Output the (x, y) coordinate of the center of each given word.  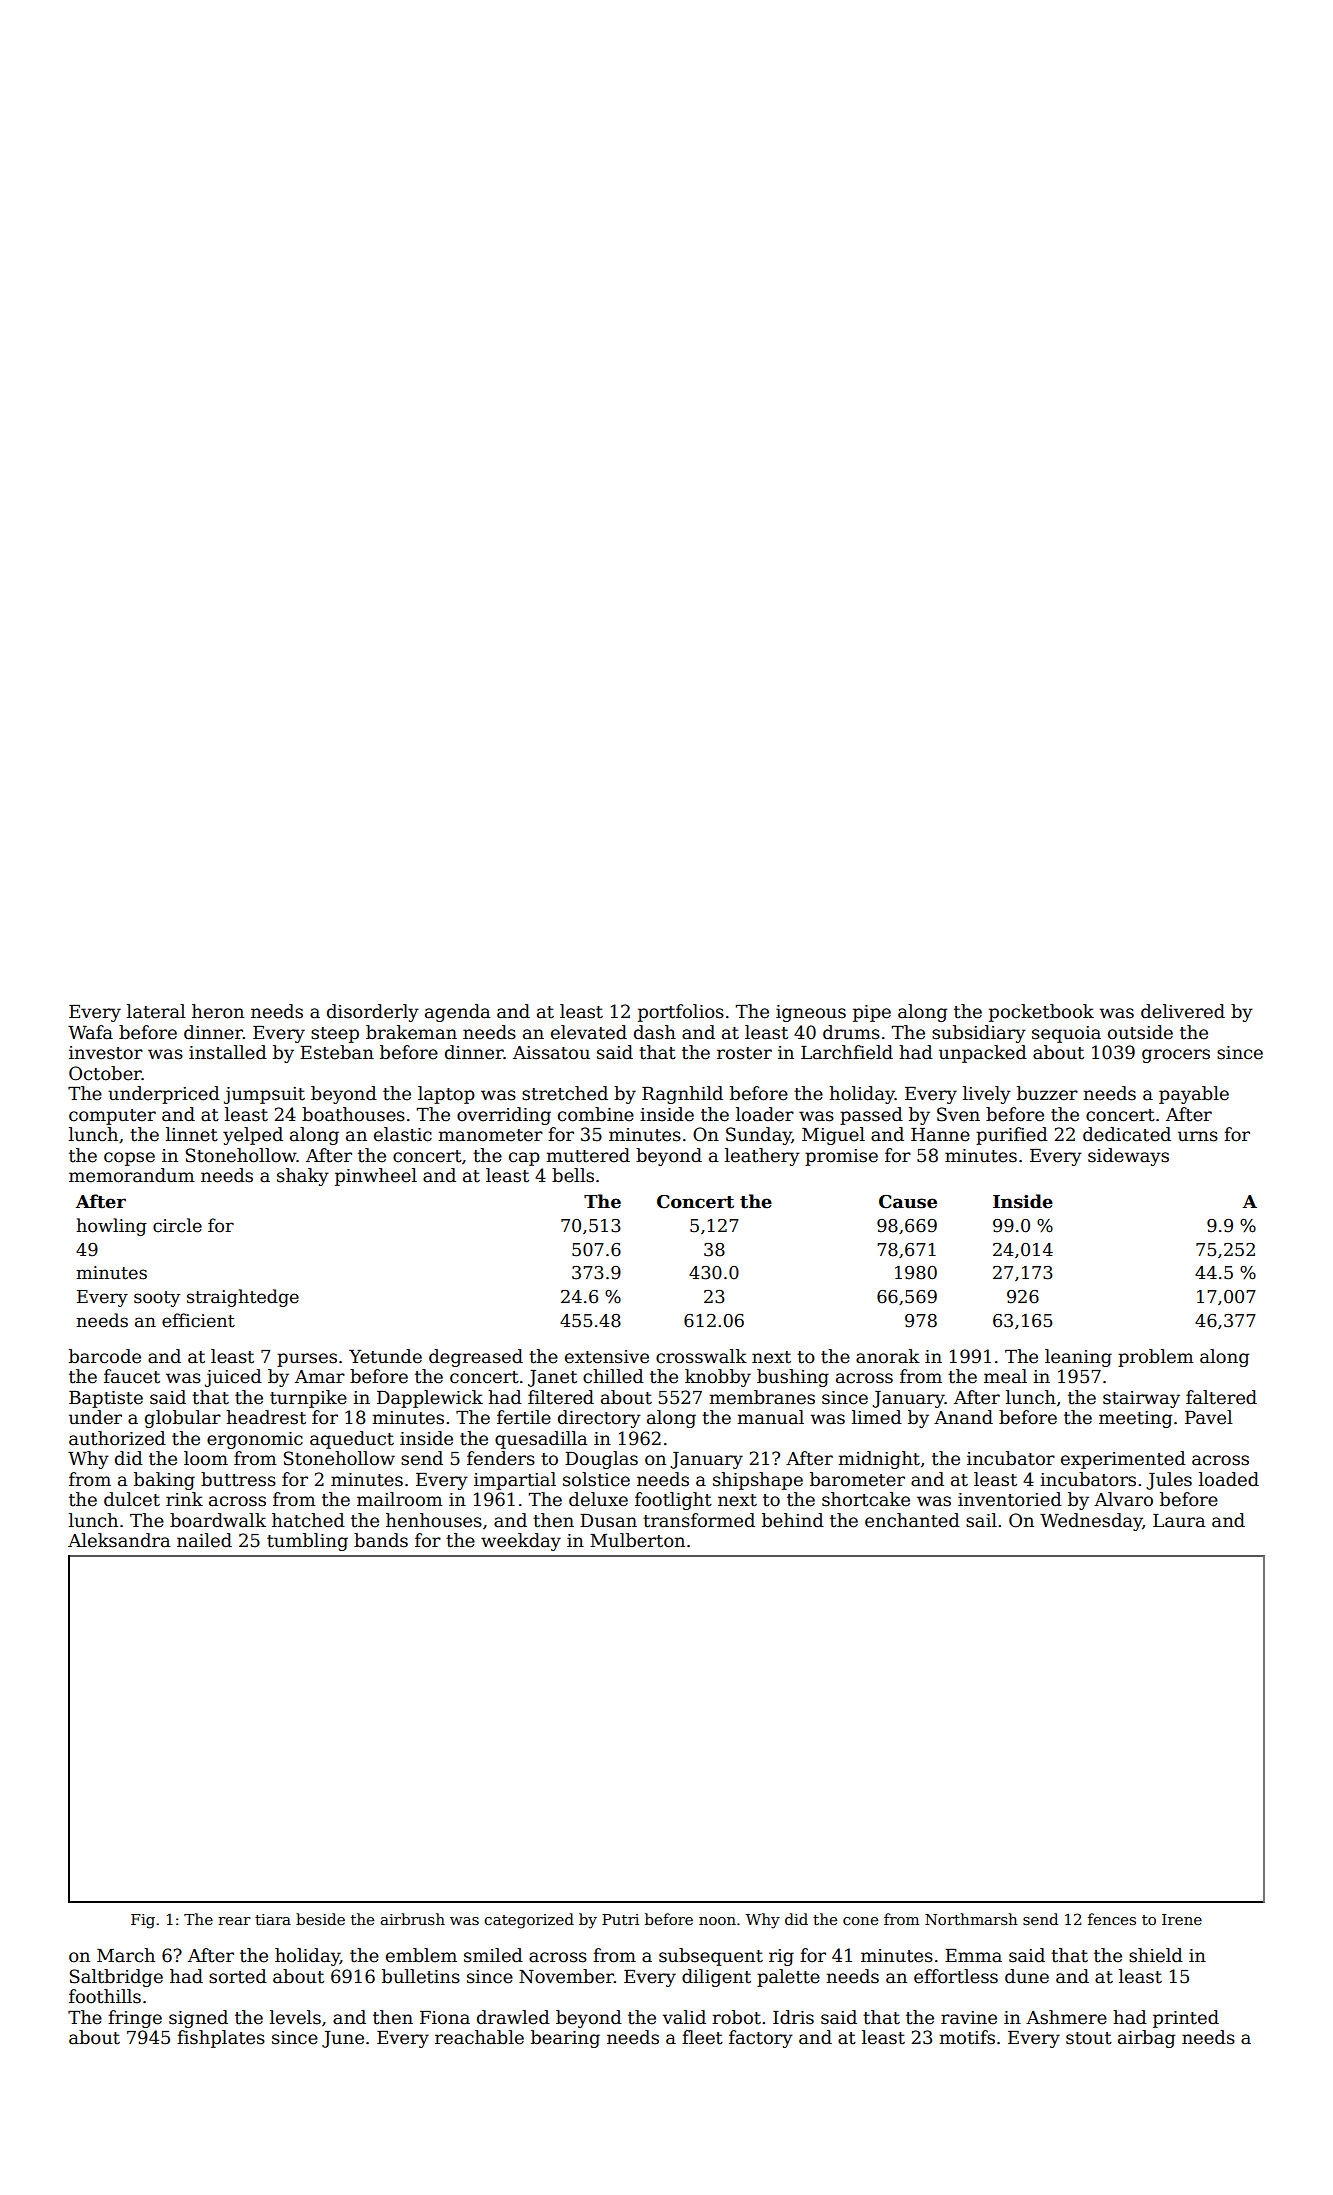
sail (981, 1520)
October (105, 1073)
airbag (1146, 2039)
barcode (105, 1356)
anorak (888, 1356)
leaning (1078, 1358)
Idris (793, 2017)
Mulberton (637, 1540)
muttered (588, 1155)
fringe (135, 2019)
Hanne (940, 1135)
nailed (204, 1540)
